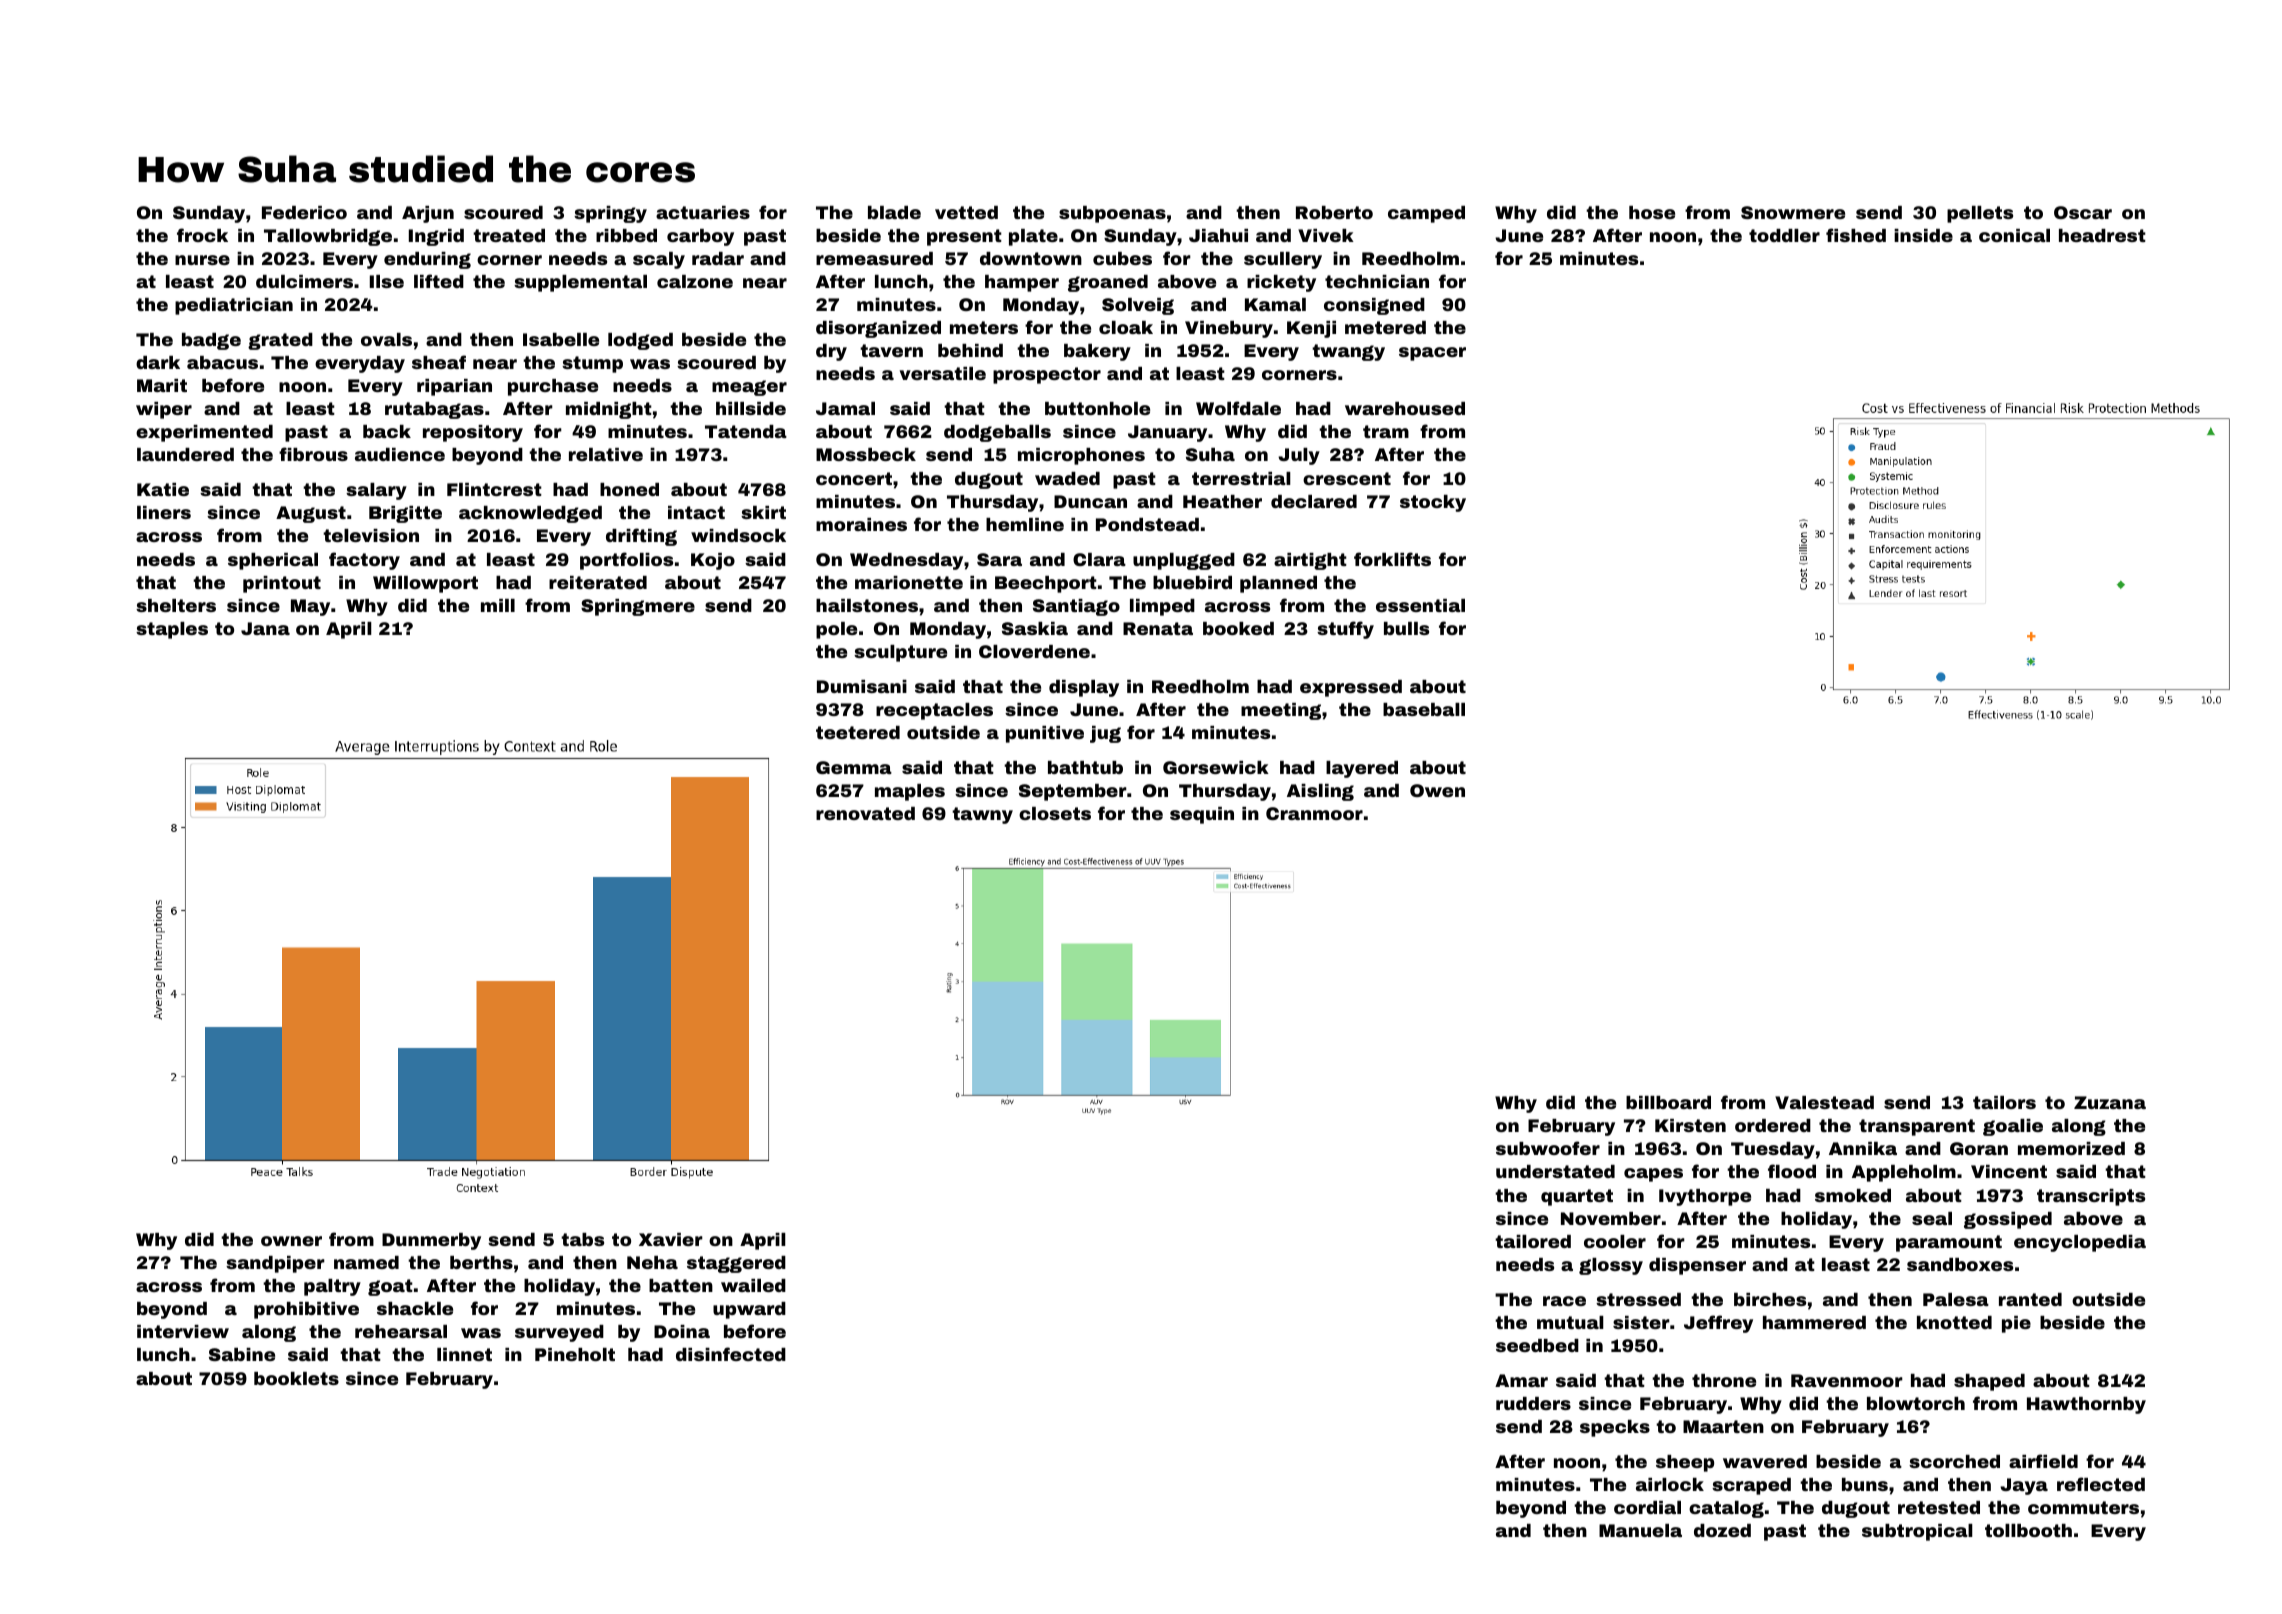  I want to click on printout, so click(282, 584).
